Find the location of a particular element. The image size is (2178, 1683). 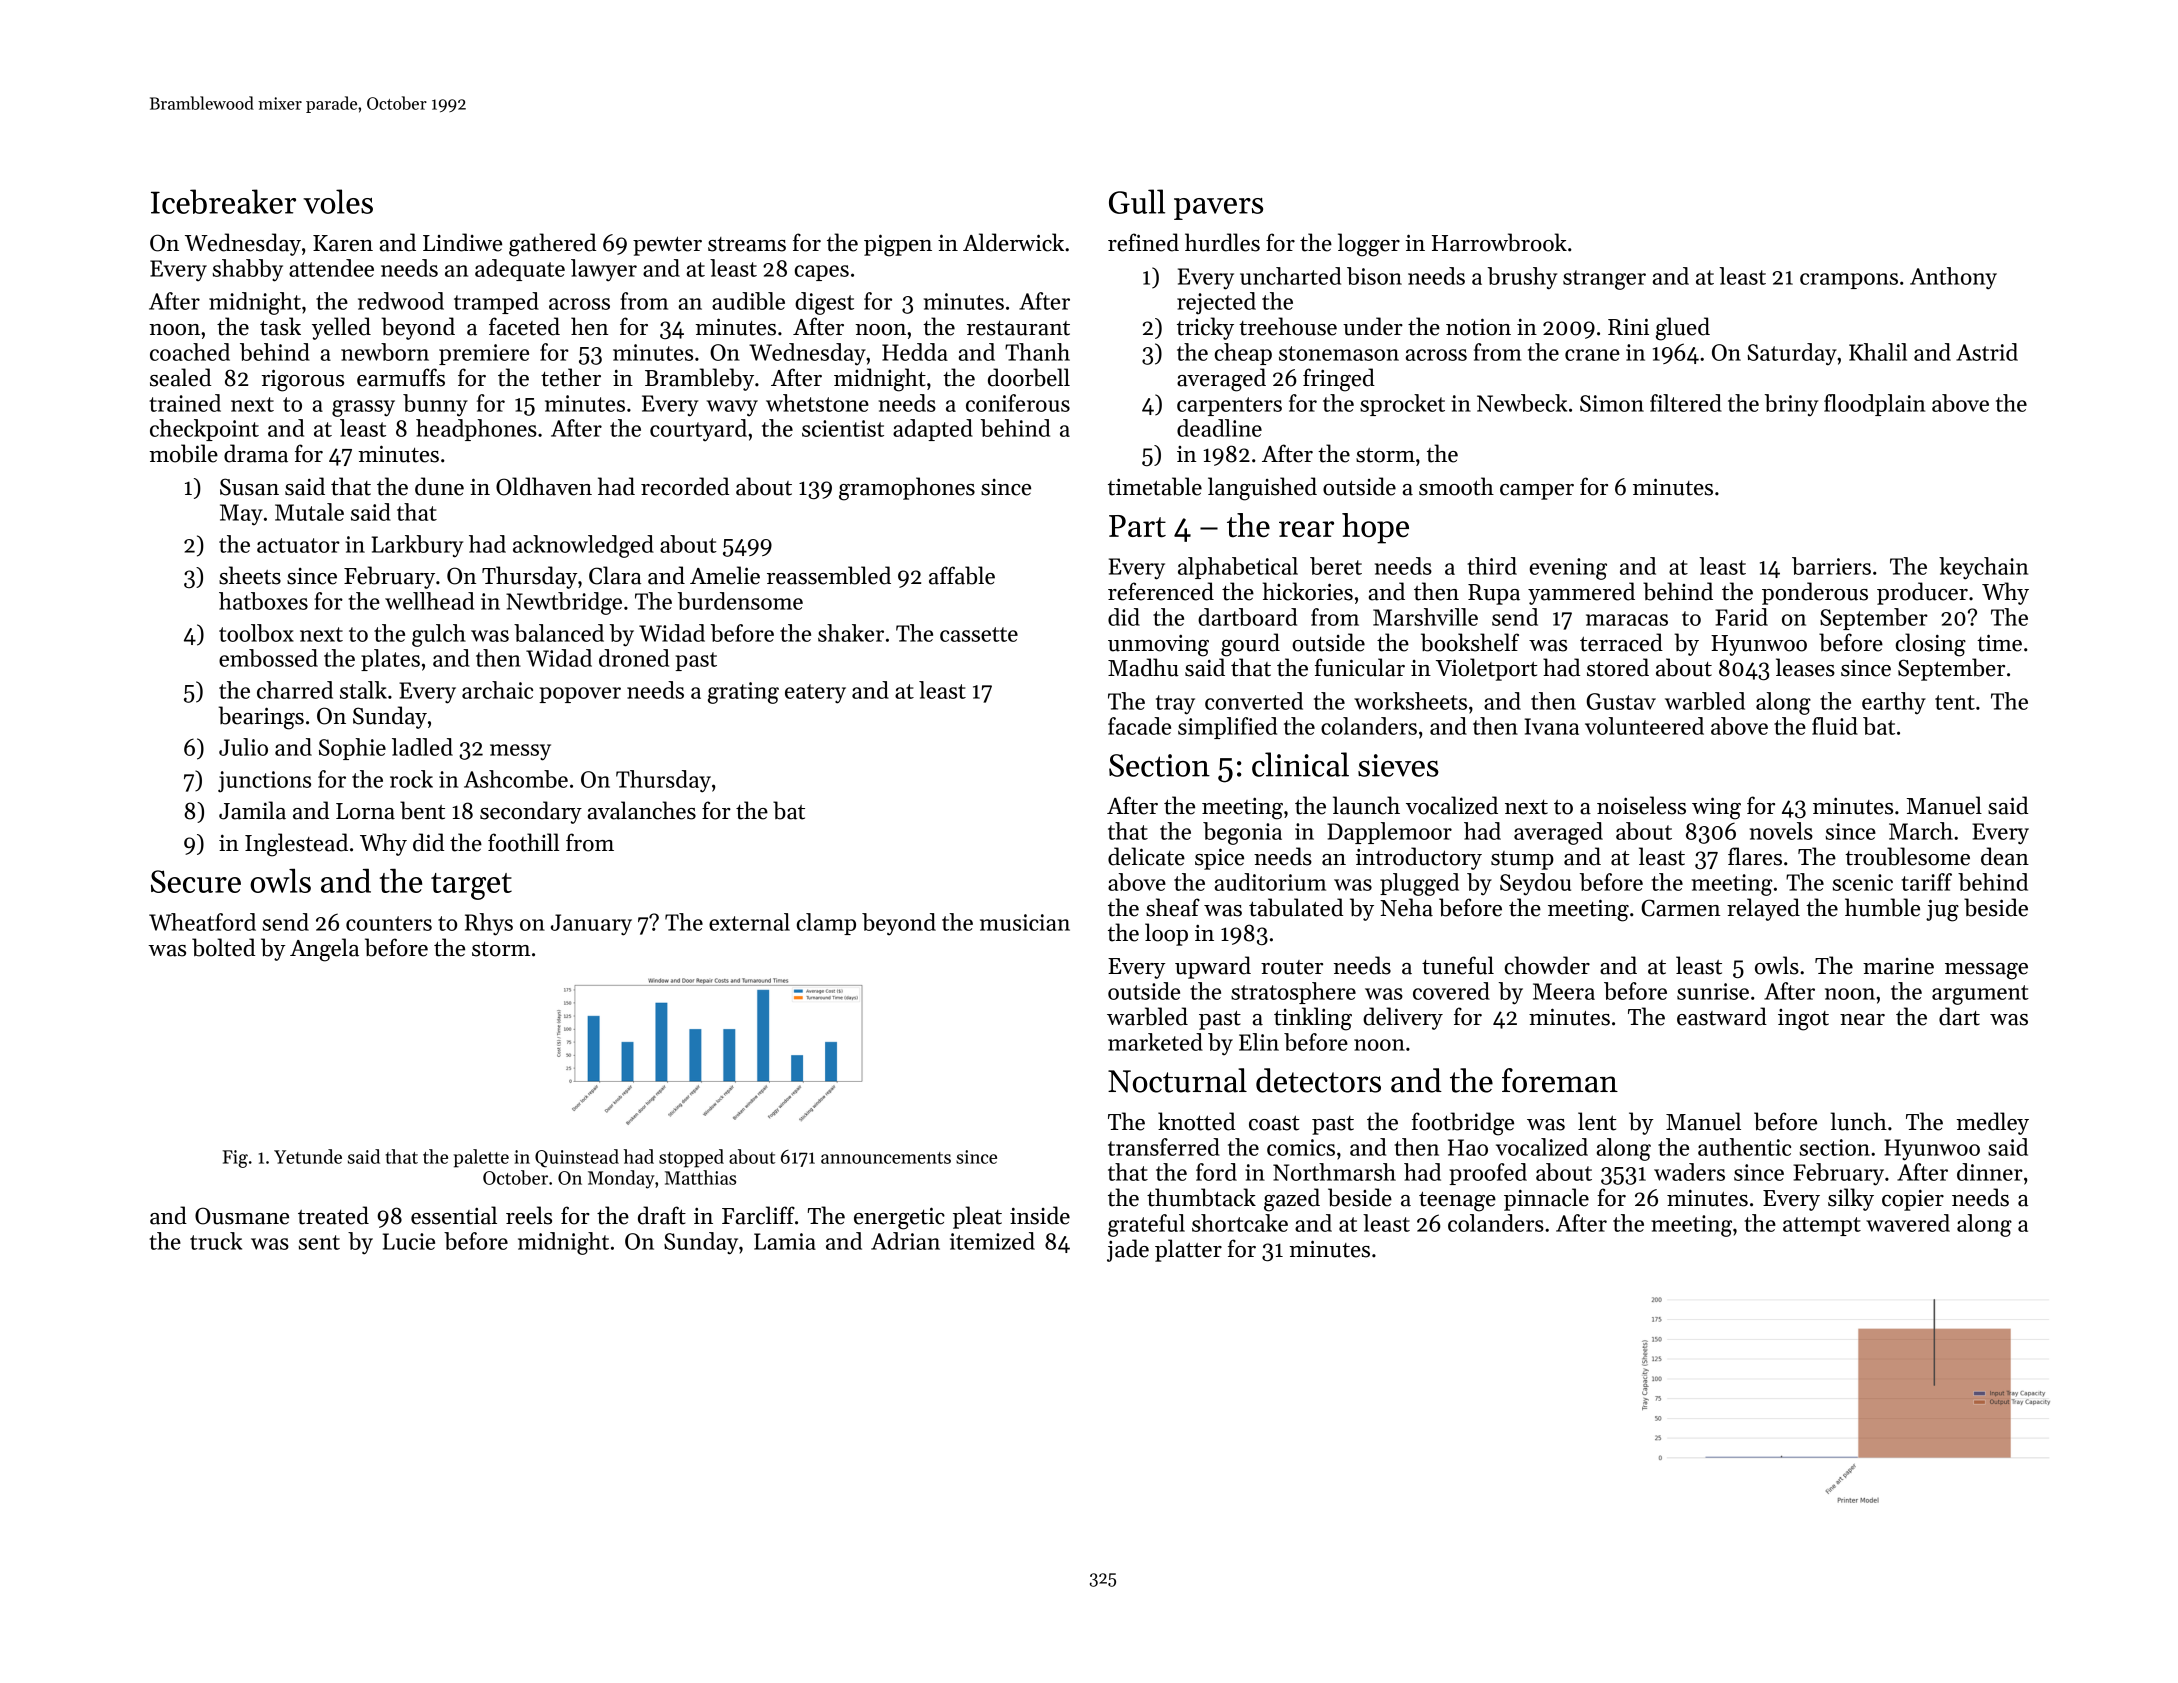

Lamia is located at coordinates (785, 1241).
